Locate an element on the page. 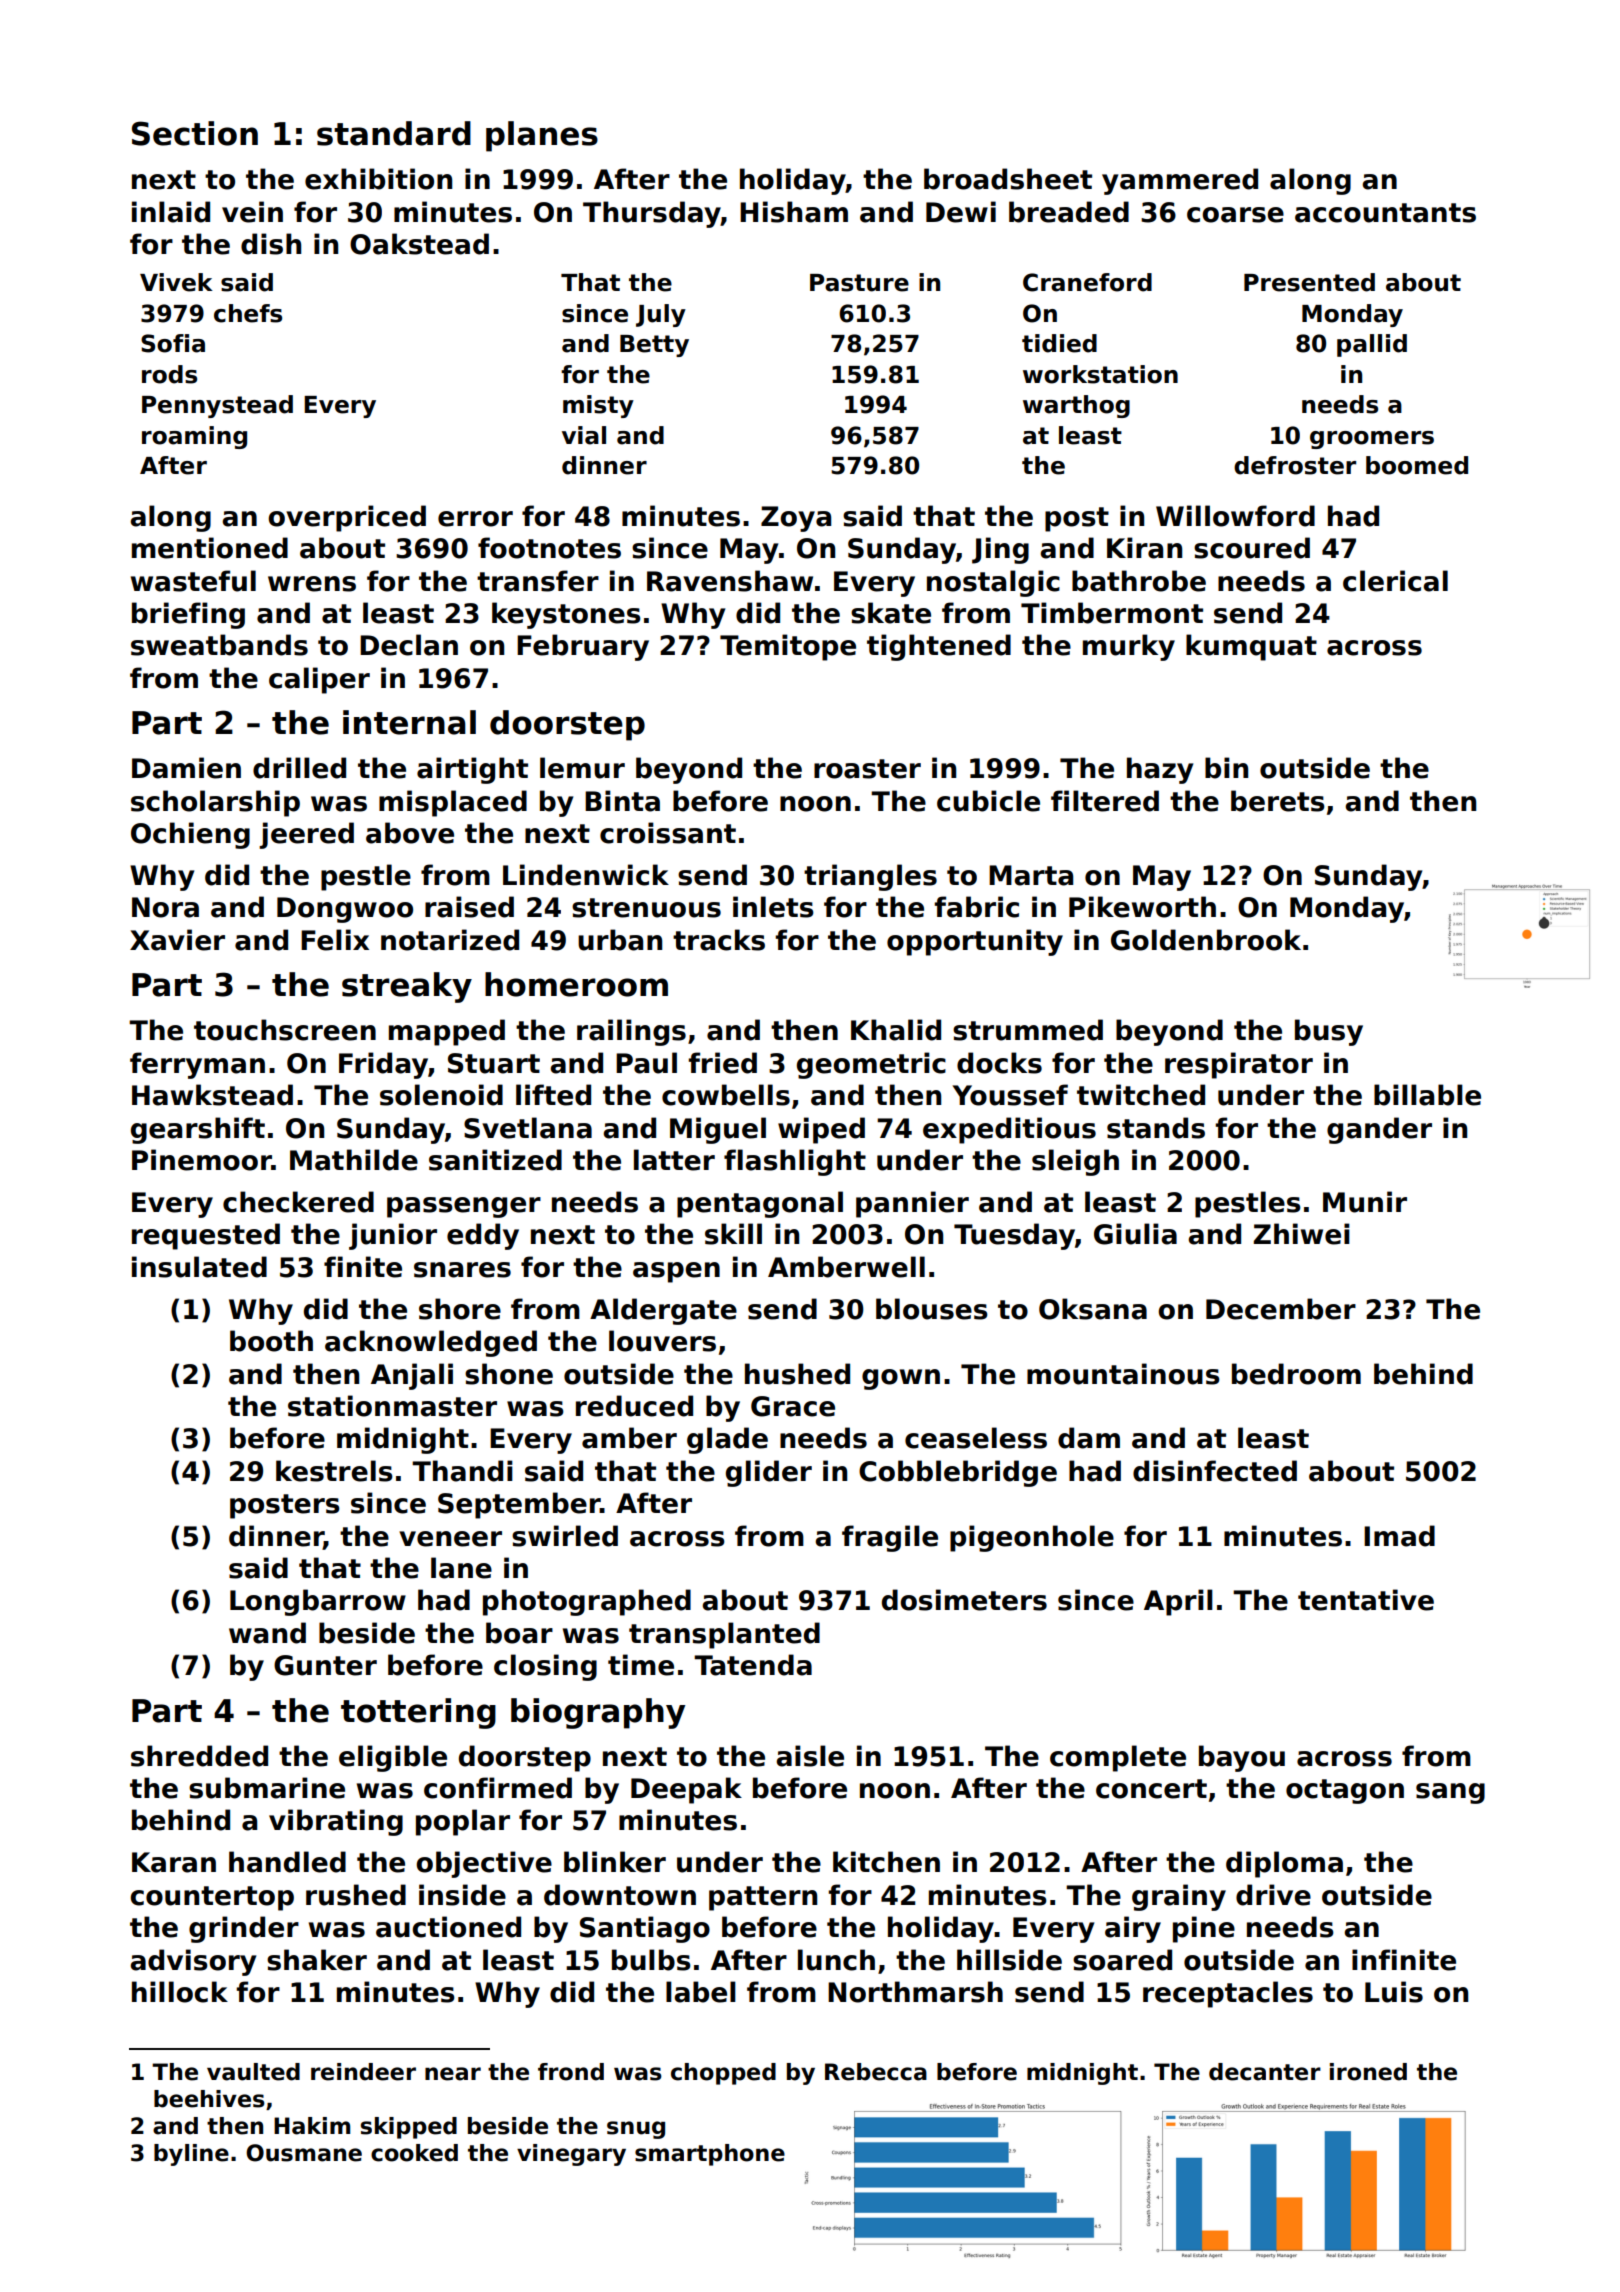 This image has height=2292, width=1620. advisory is located at coordinates (193, 1962).
